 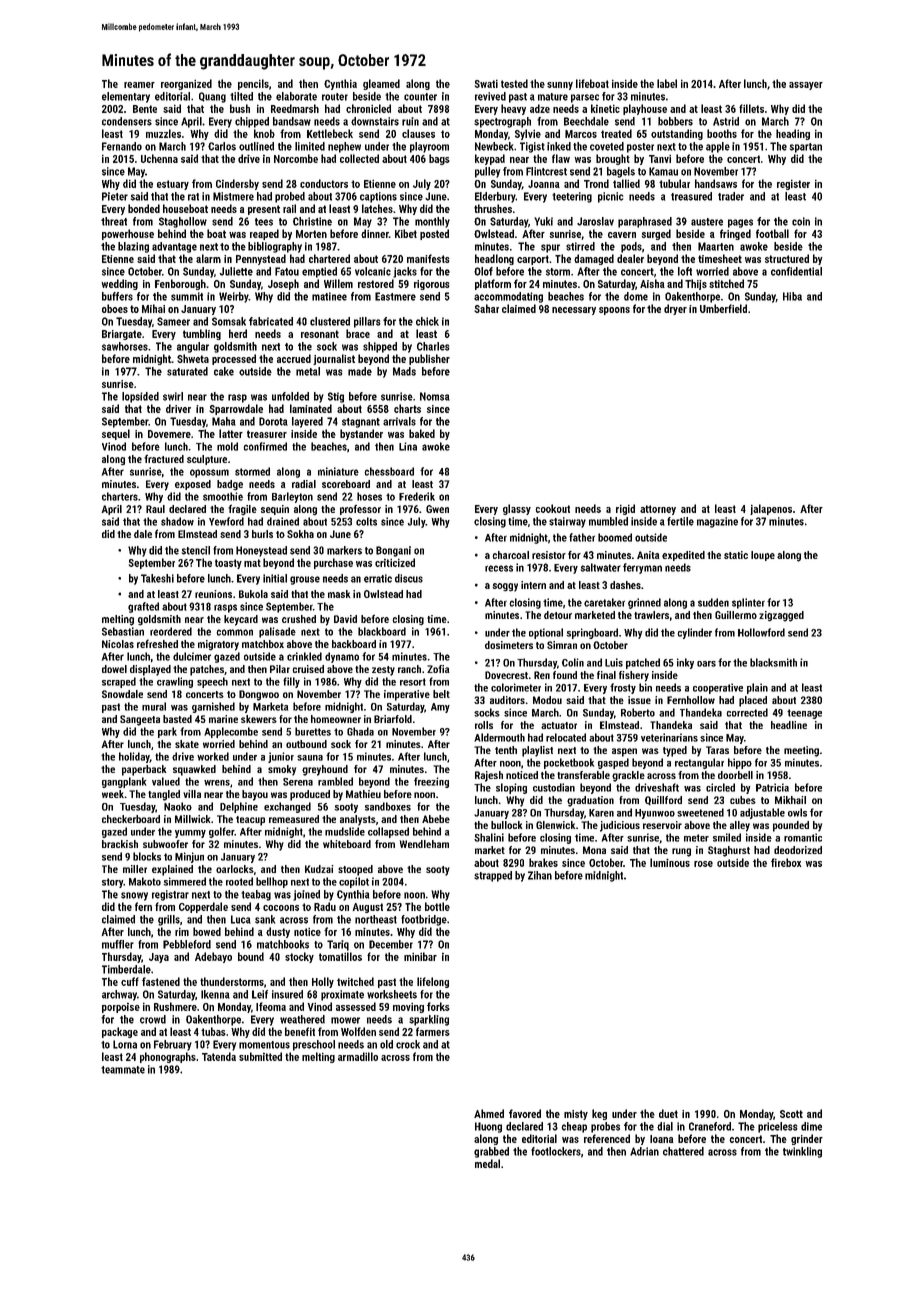 What do you see at coordinates (642, 568) in the document?
I see `ferryman` at bounding box center [642, 568].
